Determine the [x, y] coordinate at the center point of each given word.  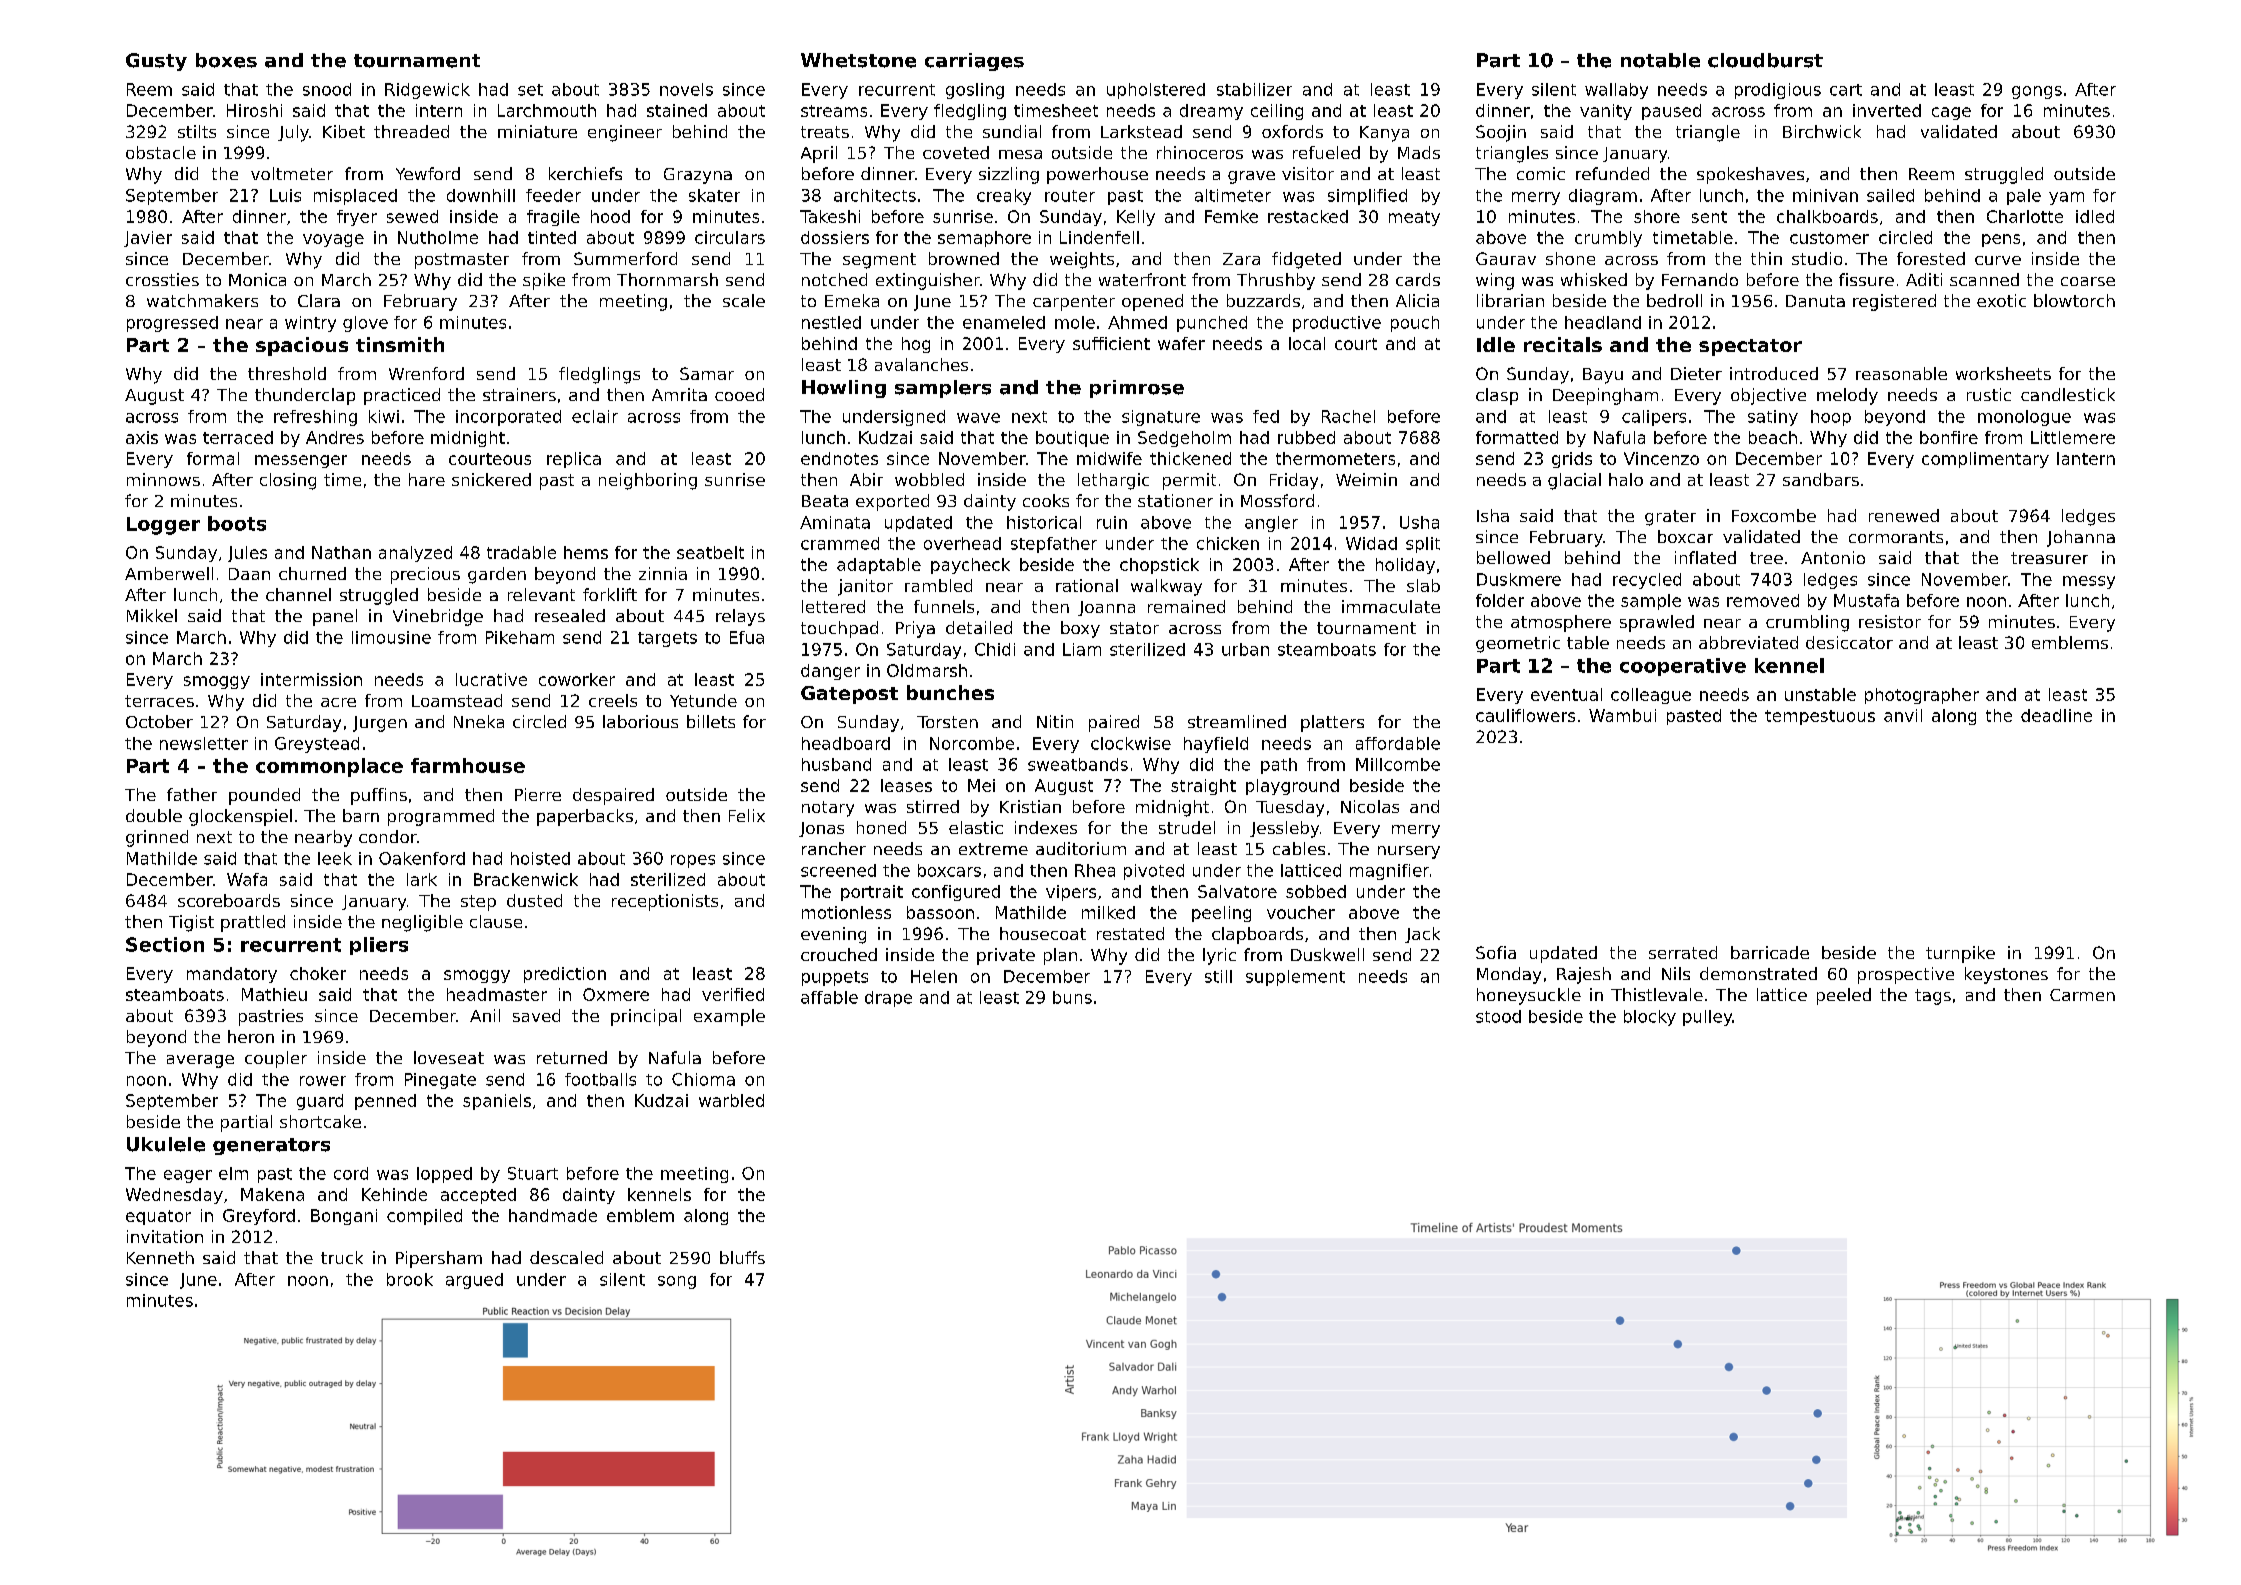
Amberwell [169, 573]
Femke [1231, 216]
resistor [1890, 621]
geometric [1518, 644]
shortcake [320, 1121]
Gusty [156, 62]
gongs [2037, 92]
